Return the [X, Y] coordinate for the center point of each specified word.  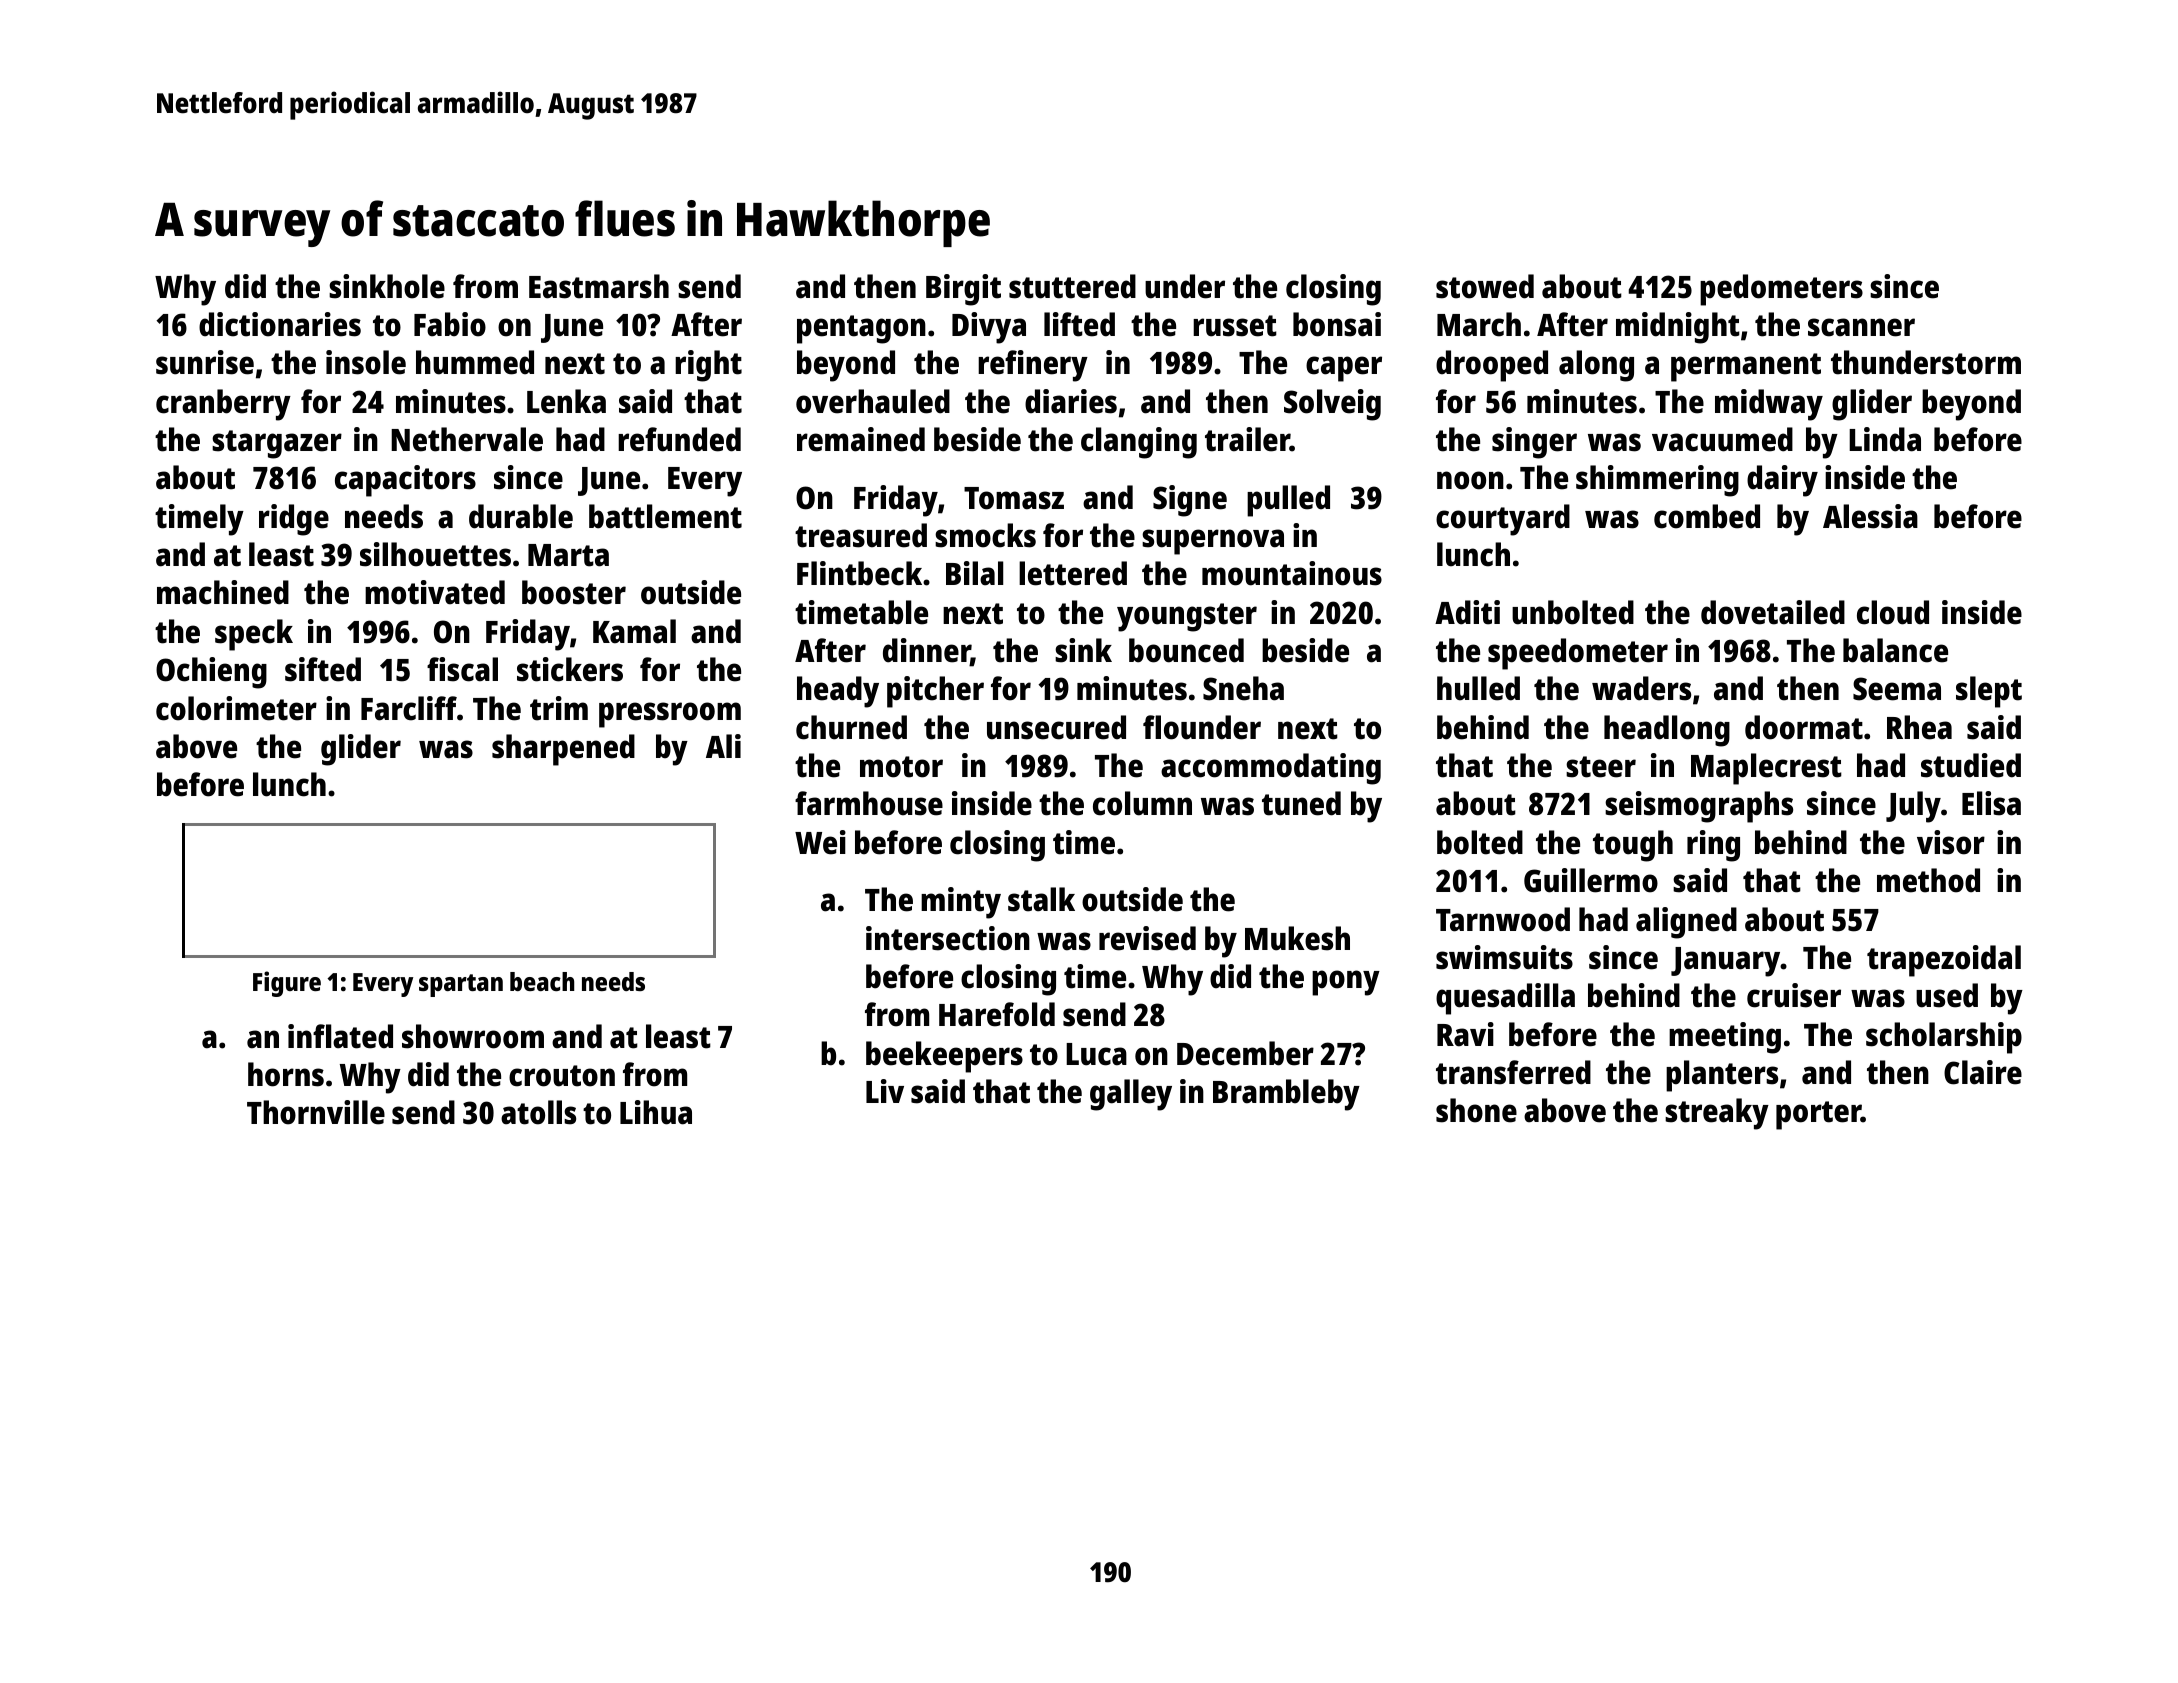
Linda [1885, 439]
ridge [294, 520]
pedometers [1781, 290]
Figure [287, 984]
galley [1131, 1095]
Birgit [963, 290]
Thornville [316, 1112]
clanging [1139, 443]
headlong [1667, 731]
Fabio [450, 324]
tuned [1301, 803]
